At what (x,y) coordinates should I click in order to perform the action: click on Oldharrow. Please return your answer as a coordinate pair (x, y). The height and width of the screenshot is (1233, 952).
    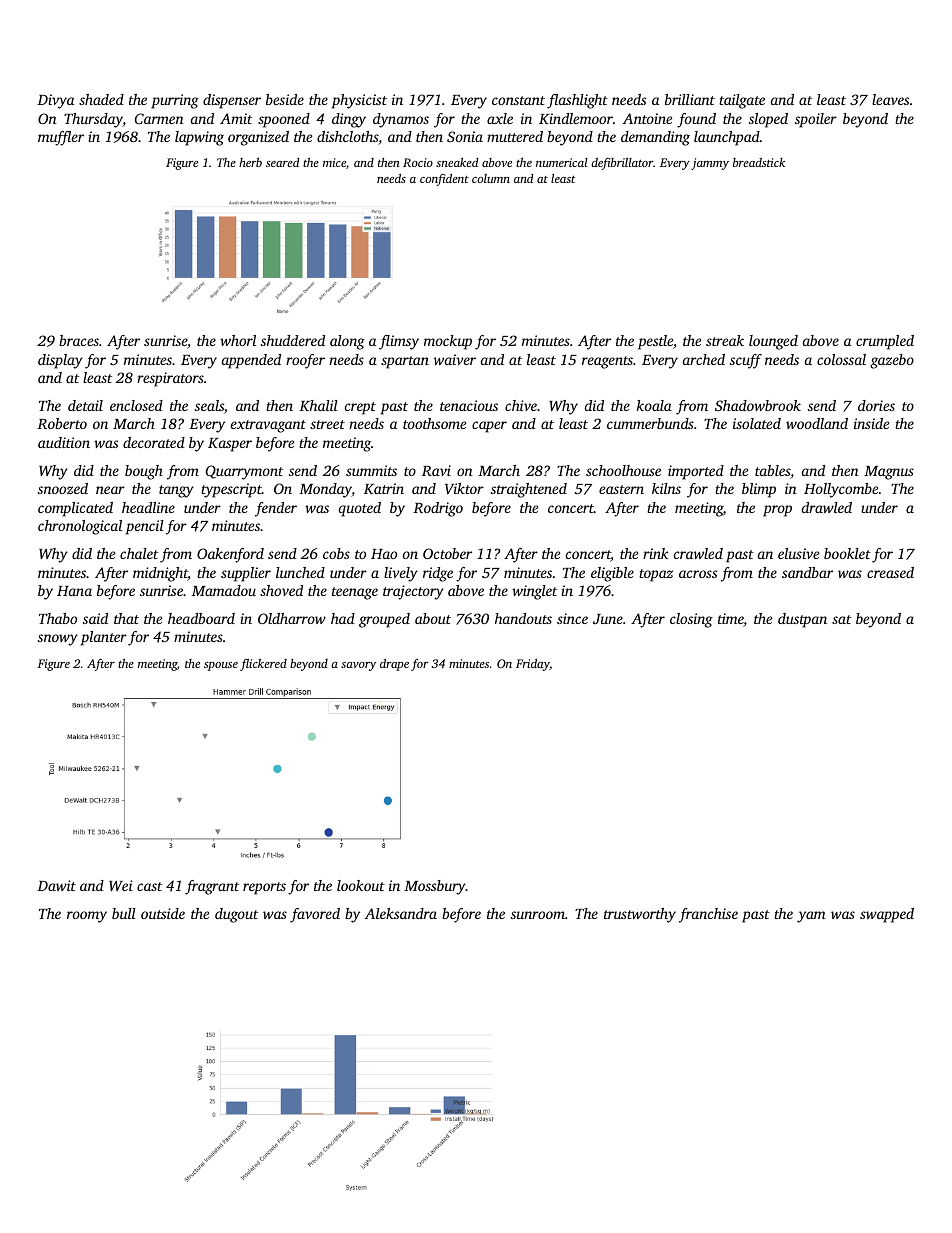
    Looking at the image, I should click on (292, 618).
